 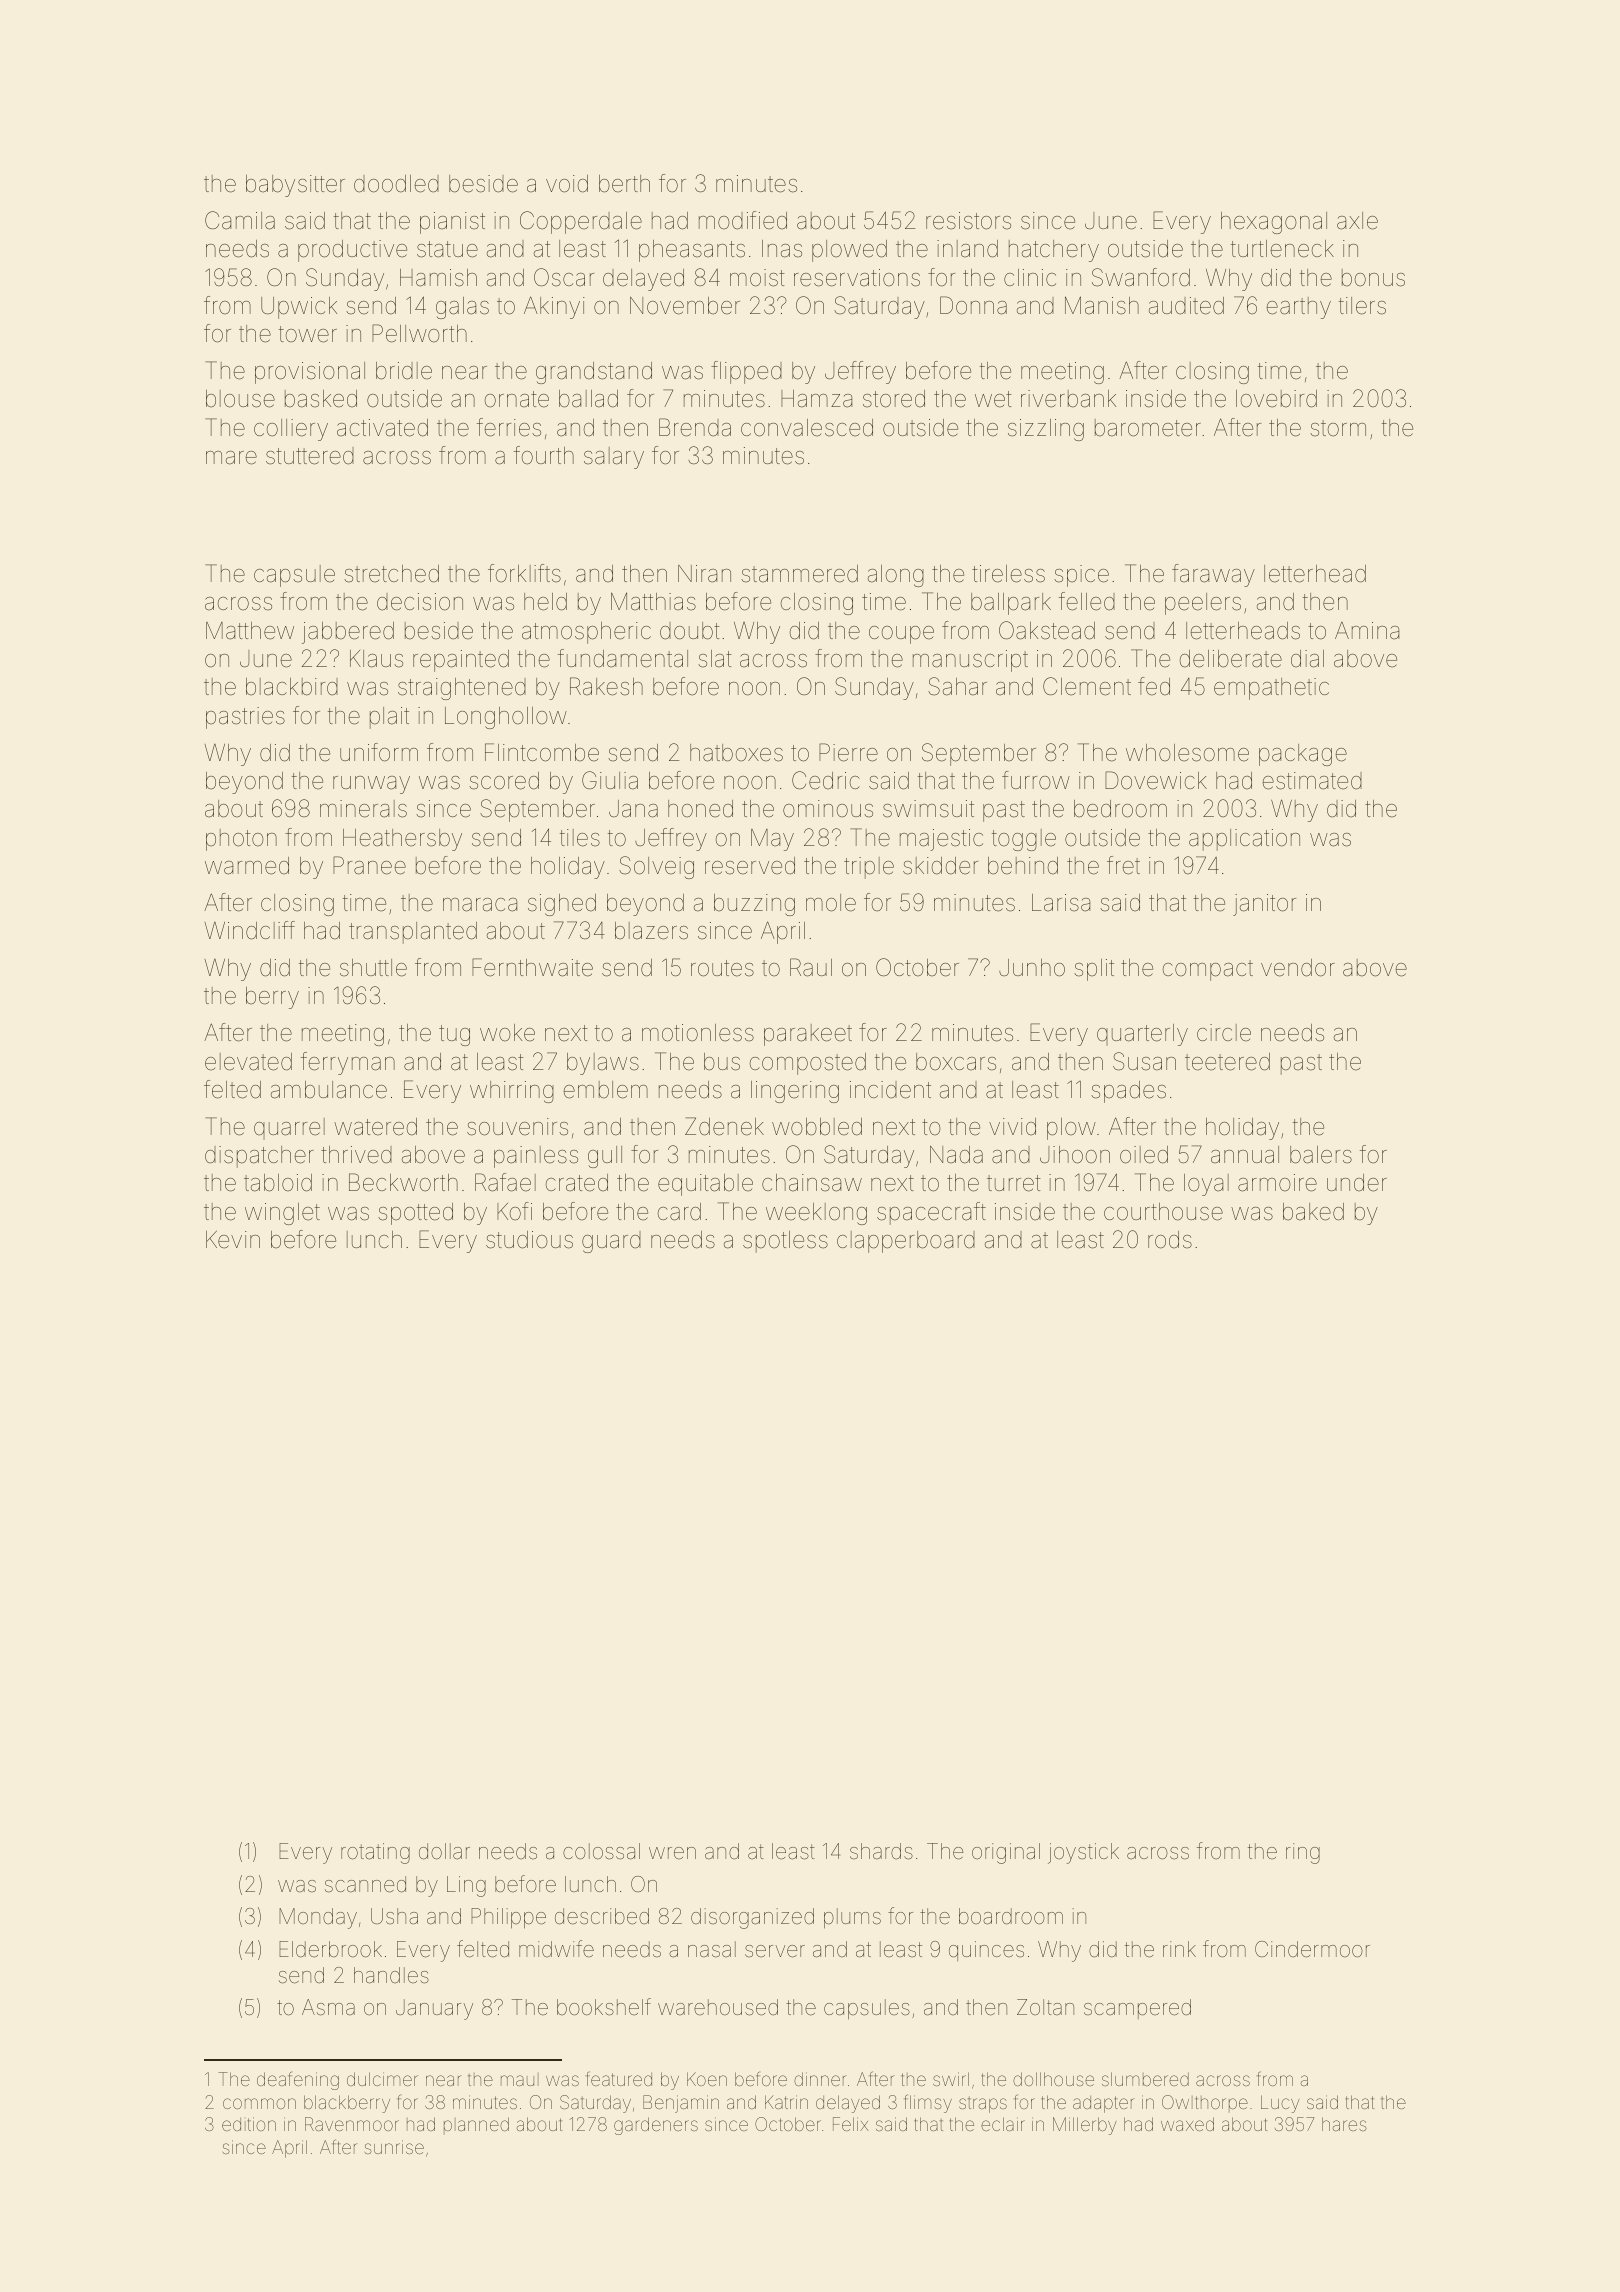 What do you see at coordinates (1170, 1240) in the image?
I see `rods` at bounding box center [1170, 1240].
